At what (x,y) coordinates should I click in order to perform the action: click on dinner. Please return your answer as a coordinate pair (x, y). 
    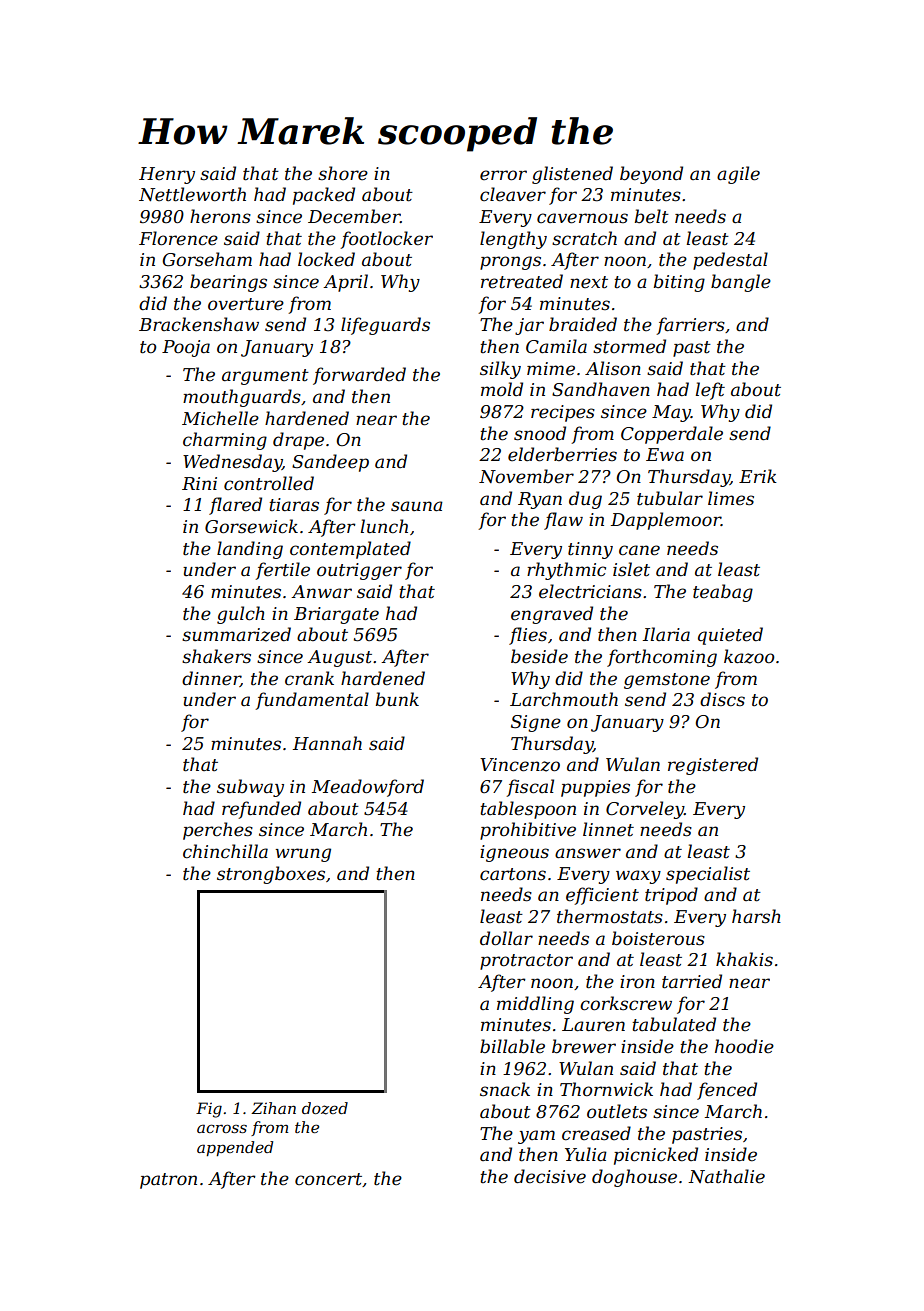
    Looking at the image, I should click on (211, 679).
